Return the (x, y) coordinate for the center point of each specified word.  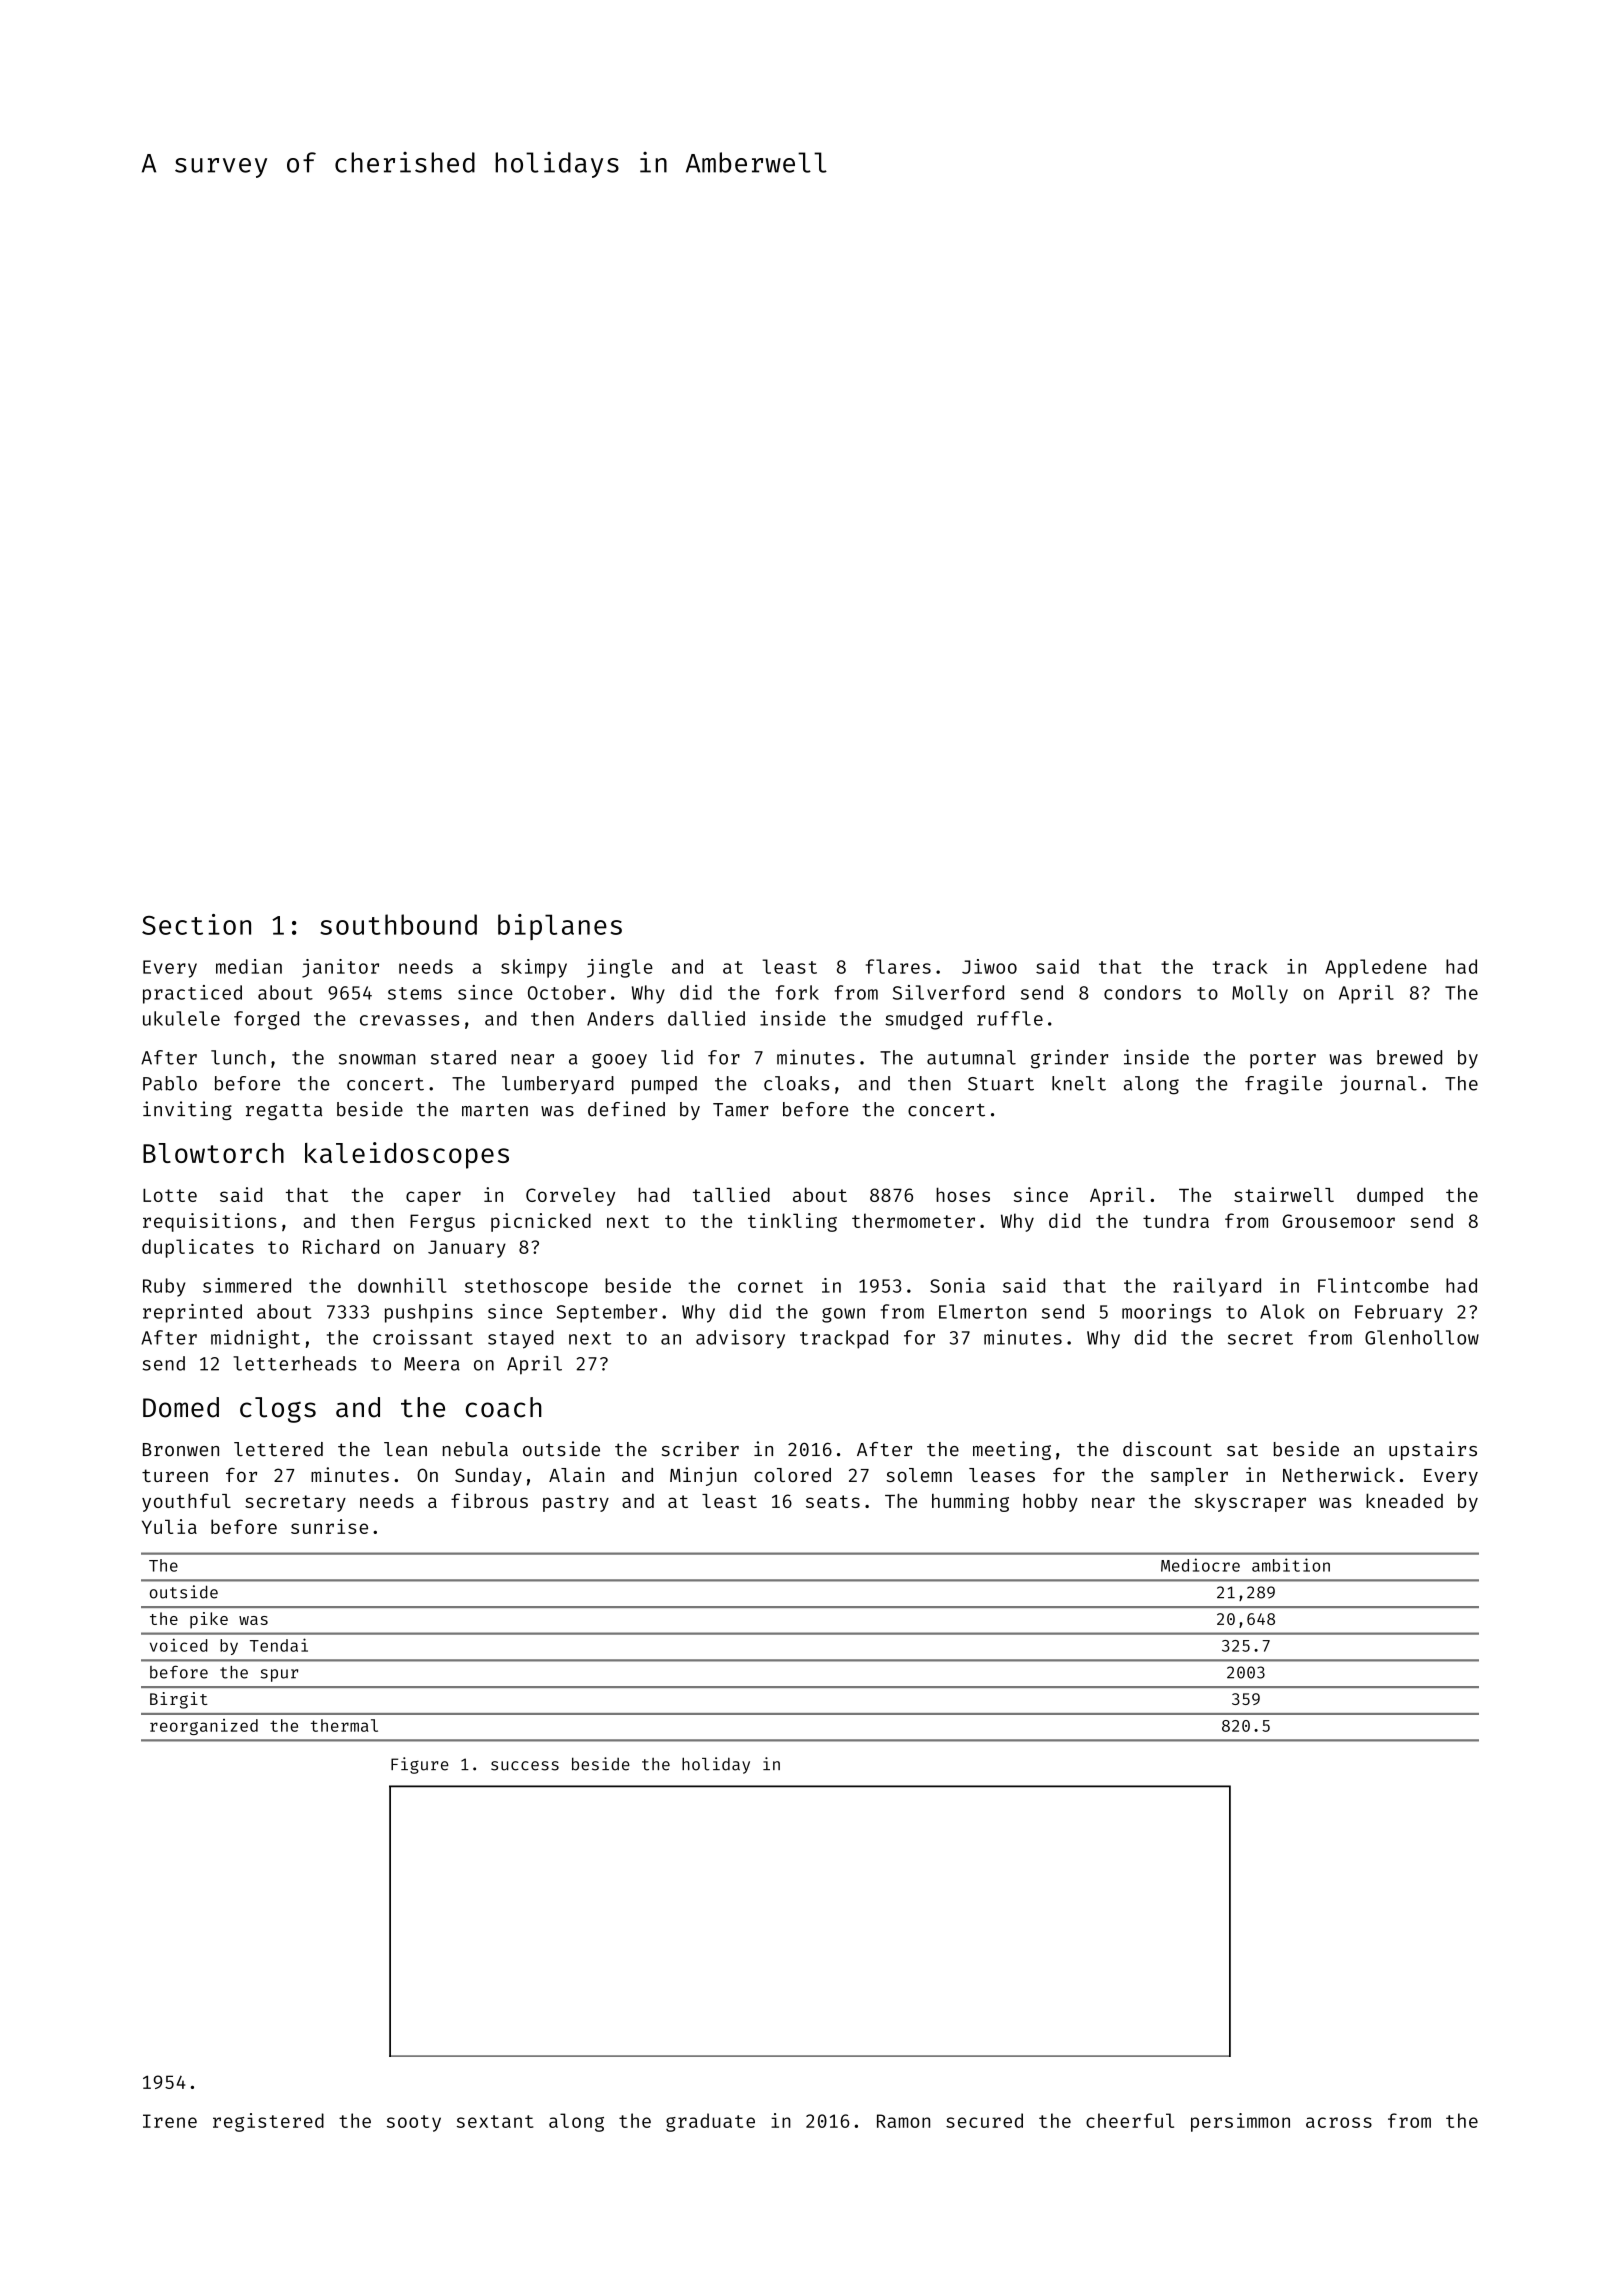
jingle (620, 968)
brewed (1409, 1057)
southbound (398, 924)
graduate (710, 2122)
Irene (170, 2121)
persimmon (1240, 2122)
